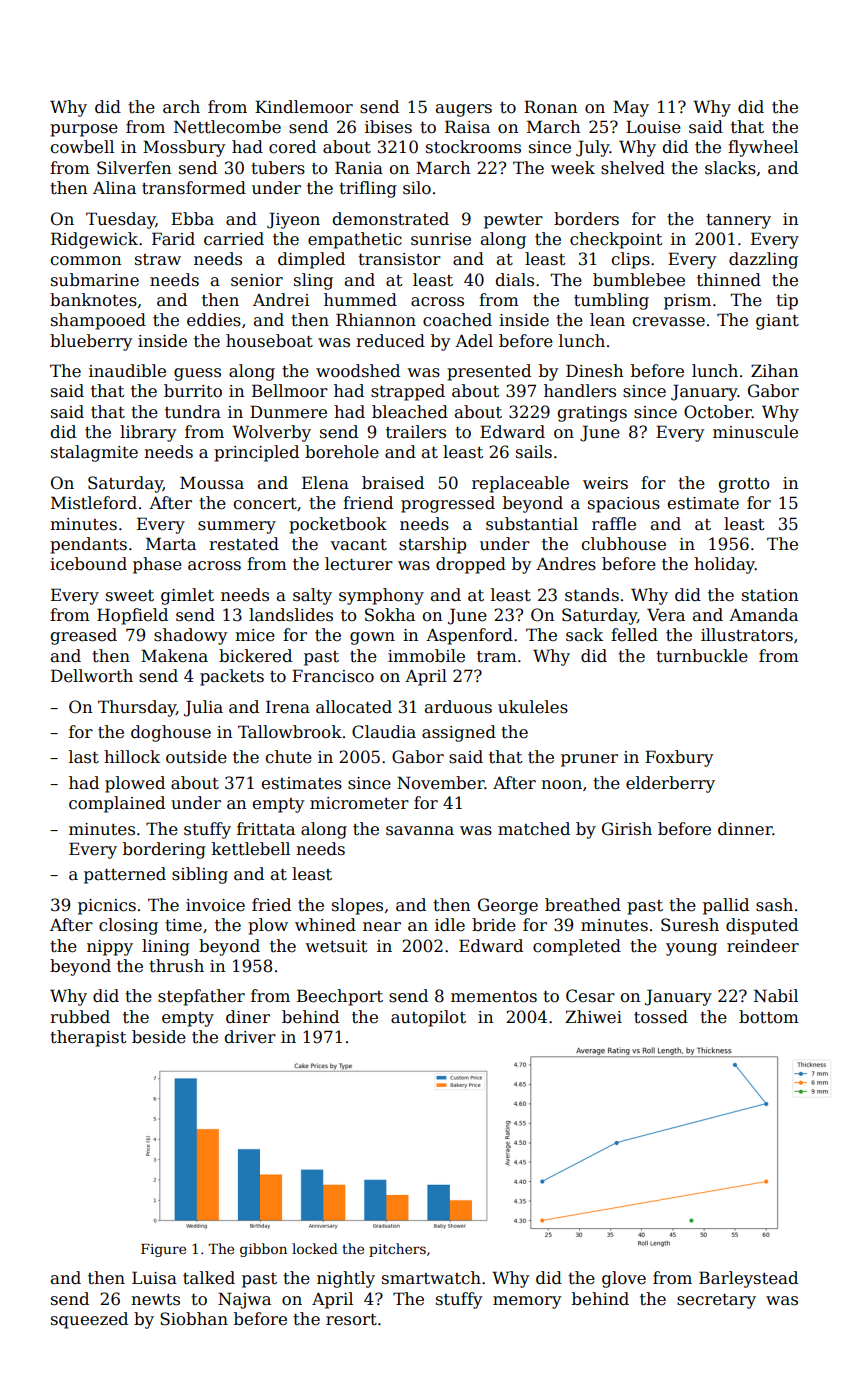 The image size is (849, 1400). What do you see at coordinates (359, 167) in the image?
I see `Rania` at bounding box center [359, 167].
